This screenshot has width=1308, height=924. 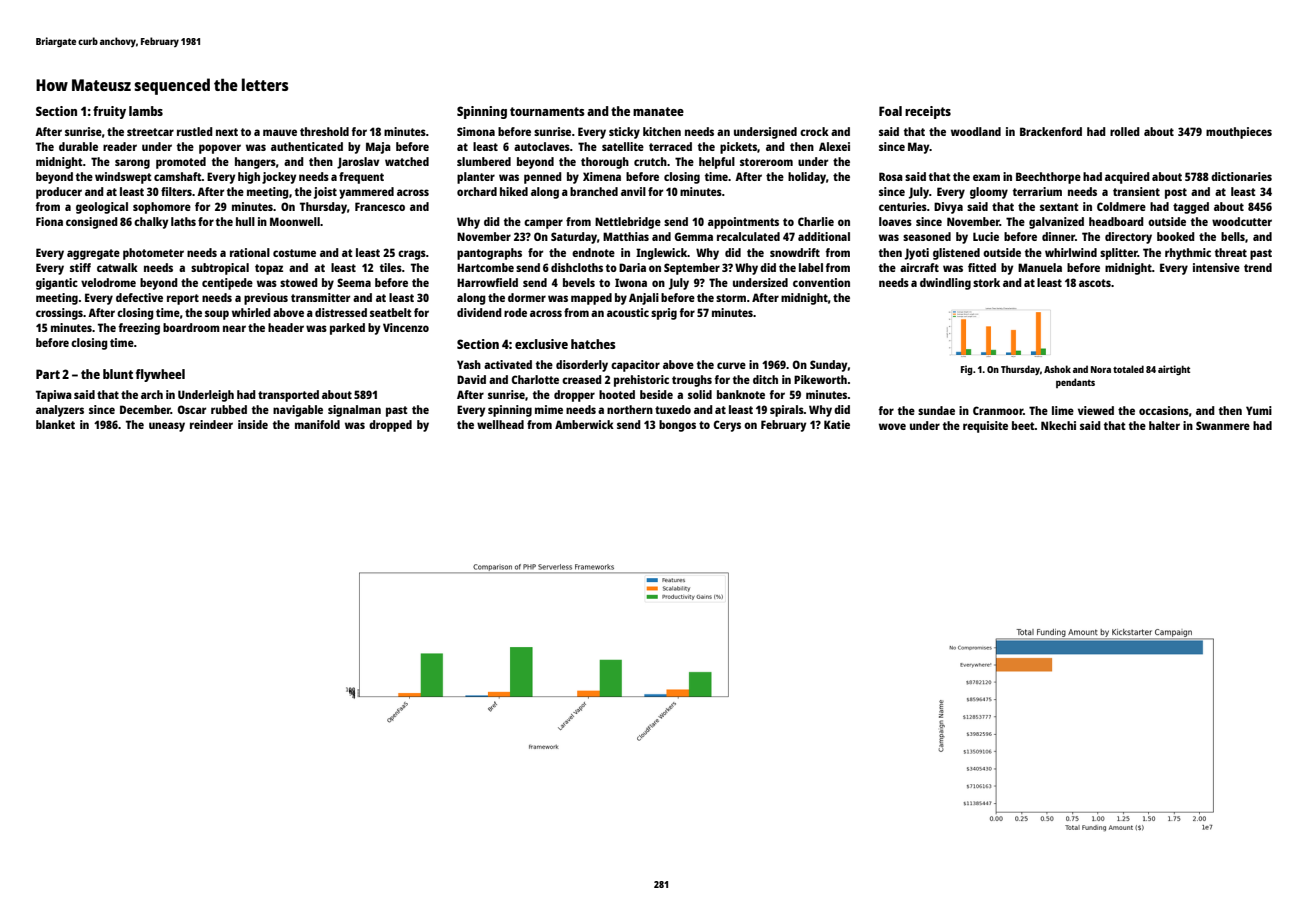 I want to click on Amberwick, so click(x=584, y=424).
